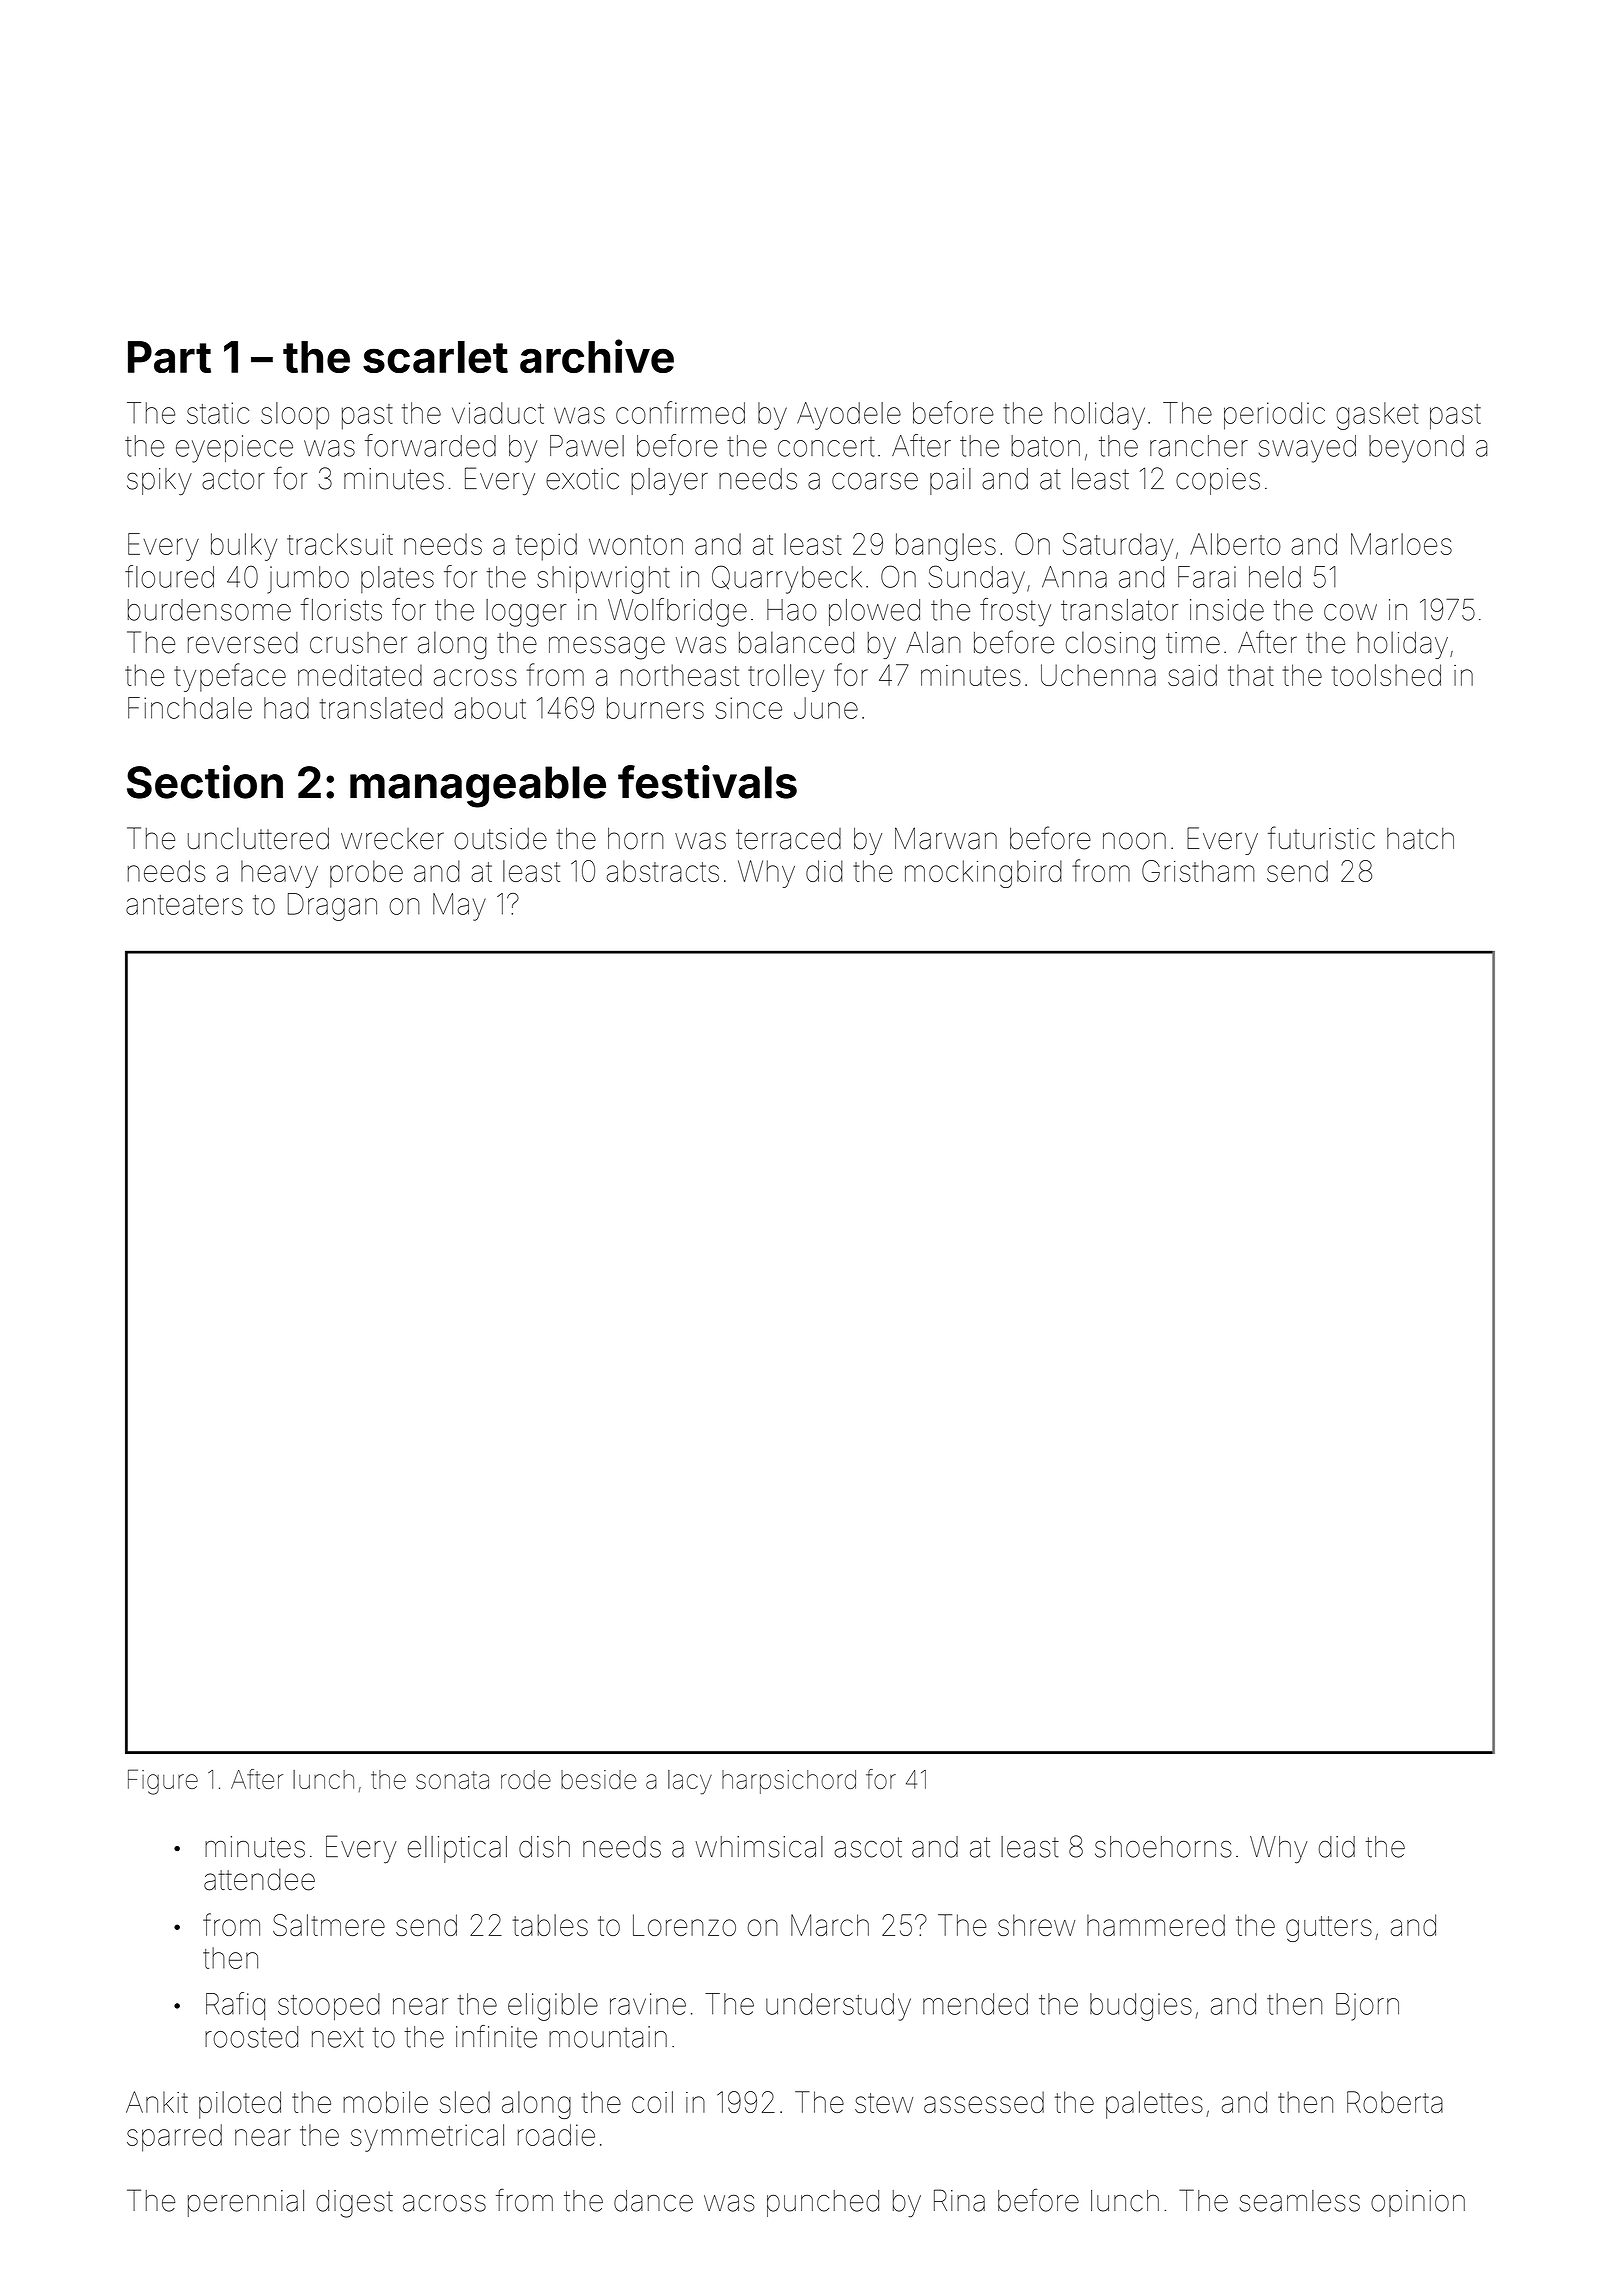  I want to click on pail, so click(950, 481).
